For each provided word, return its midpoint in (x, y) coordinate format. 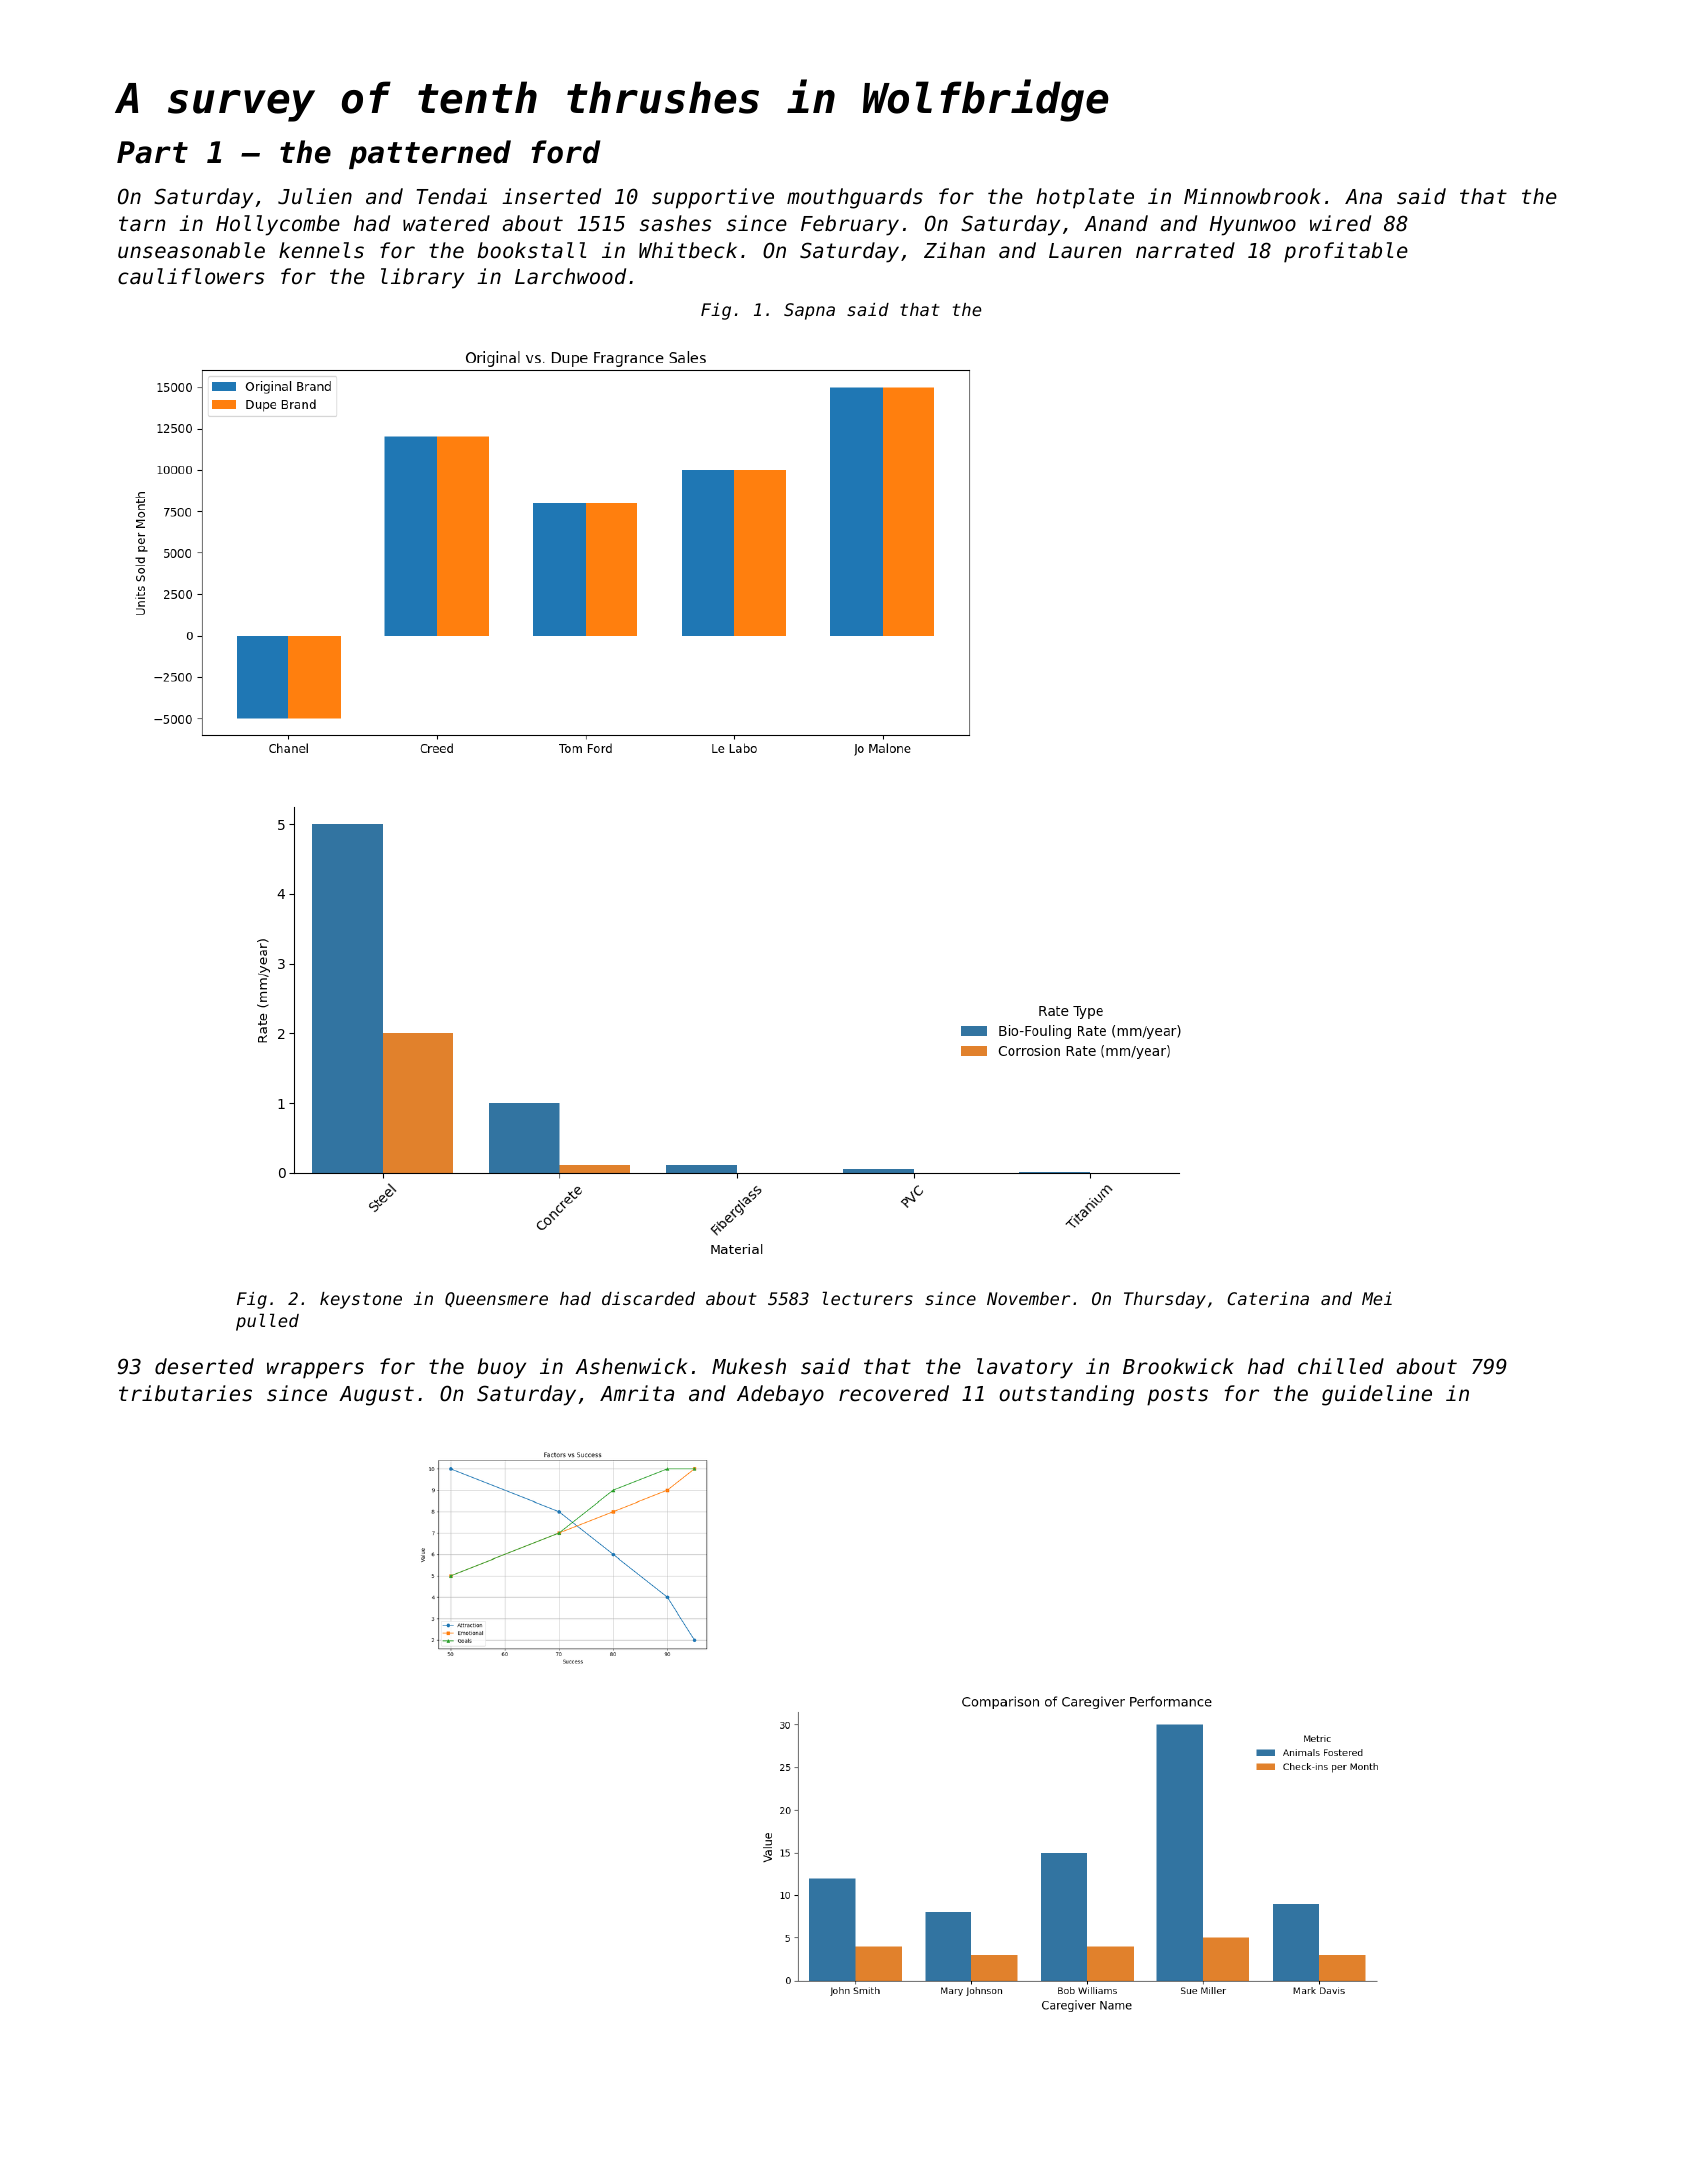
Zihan (954, 250)
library (422, 278)
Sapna (809, 311)
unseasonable (191, 250)
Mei (1377, 1298)
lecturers (867, 1298)
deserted (204, 1366)
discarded (648, 1298)
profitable (1346, 252)
